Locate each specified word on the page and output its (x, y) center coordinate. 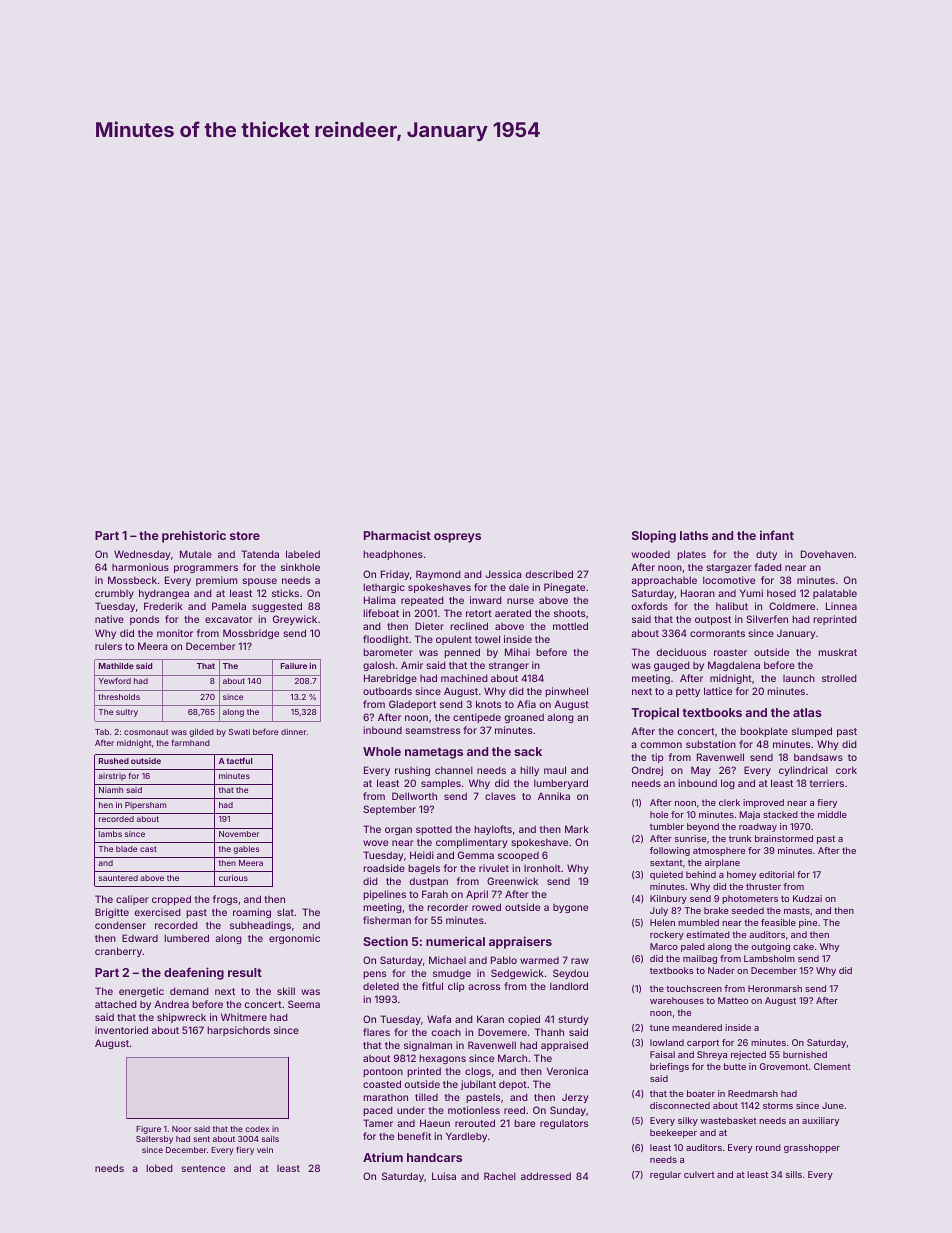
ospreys (457, 538)
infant (777, 535)
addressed (546, 1176)
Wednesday (142, 555)
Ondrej (647, 771)
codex (257, 1129)
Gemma (476, 855)
